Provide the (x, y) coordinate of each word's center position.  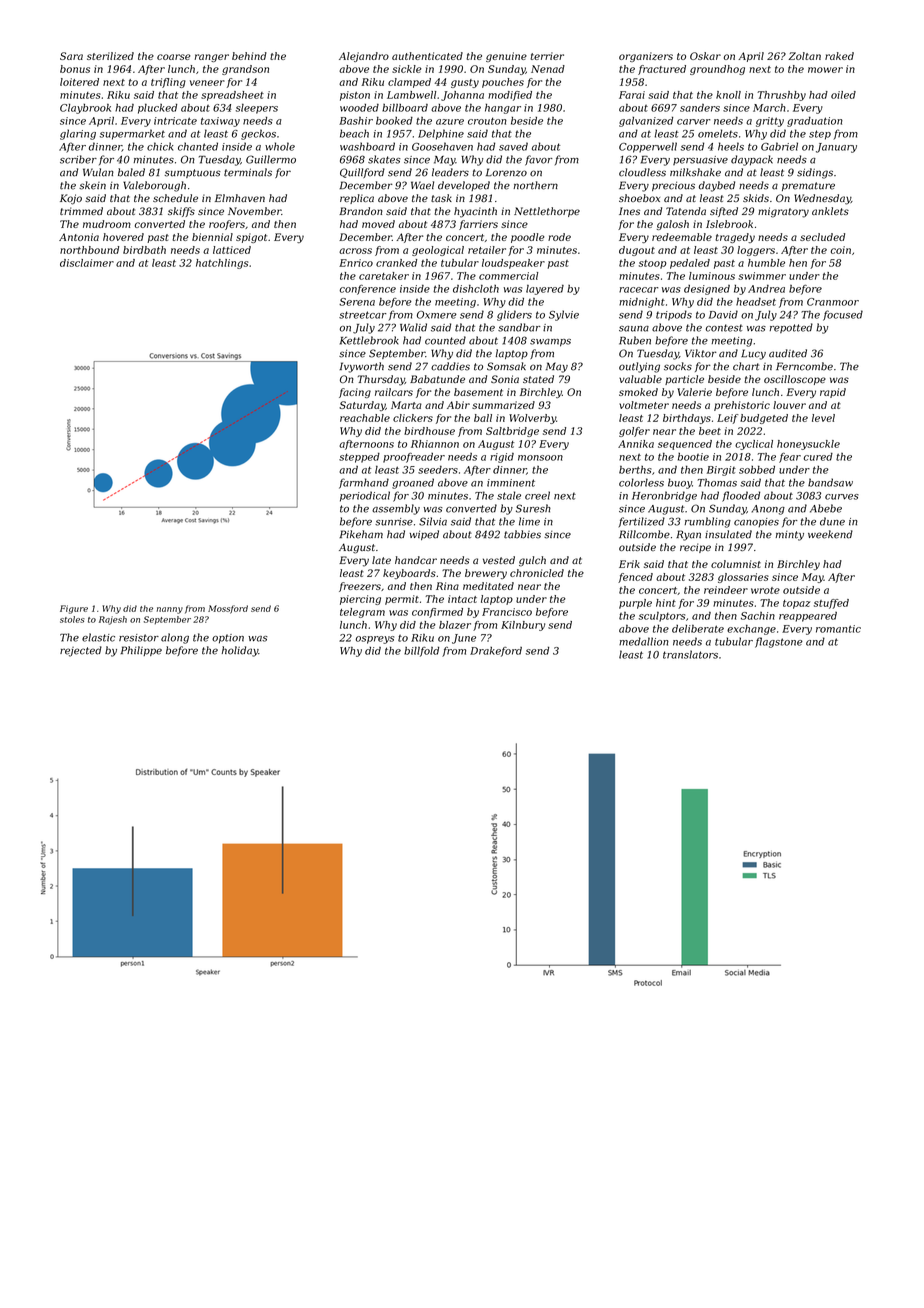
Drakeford (496, 652)
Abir (458, 405)
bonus (75, 69)
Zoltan (804, 56)
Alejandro (364, 57)
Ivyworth (361, 367)
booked (394, 121)
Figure (74, 609)
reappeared (808, 617)
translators (690, 654)
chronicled (537, 573)
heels (731, 146)
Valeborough (154, 186)
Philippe (141, 651)
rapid (833, 393)
